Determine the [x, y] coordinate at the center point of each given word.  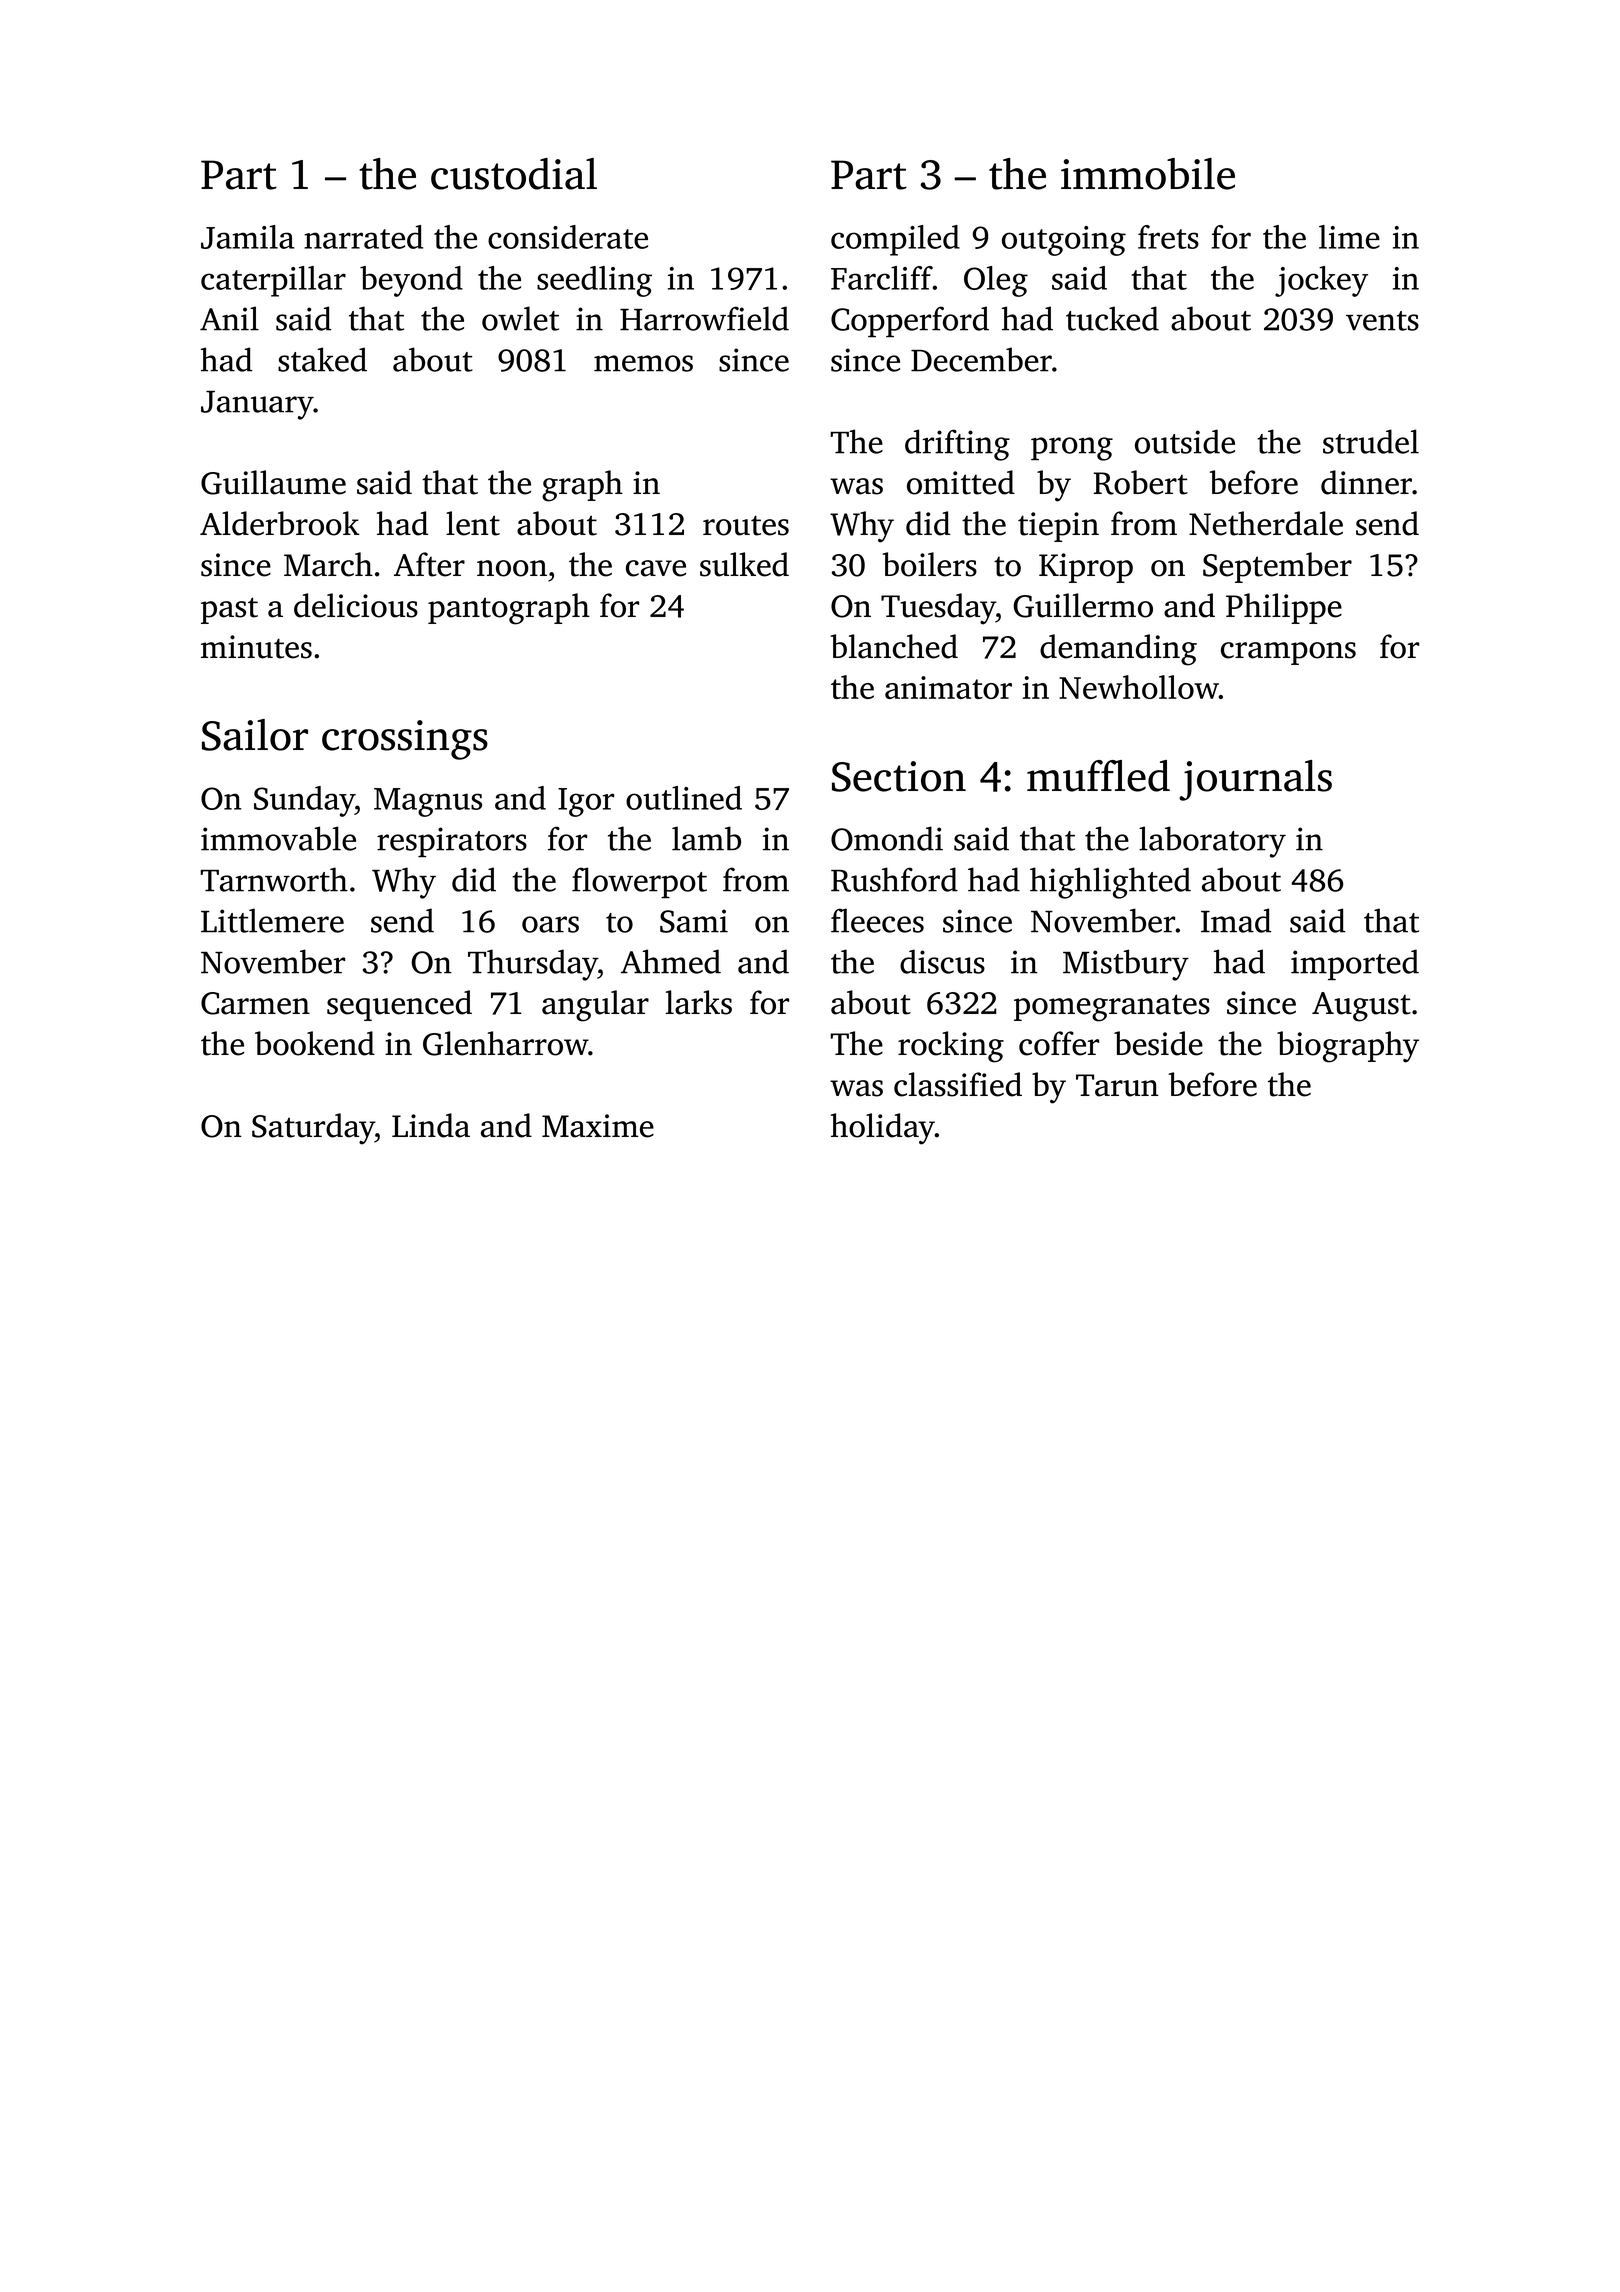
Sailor [255, 735]
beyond [411, 281]
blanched [894, 646]
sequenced [399, 1005]
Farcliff [882, 278]
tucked [1112, 318]
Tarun [1117, 1085]
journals [1255, 780]
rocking [951, 1047]
